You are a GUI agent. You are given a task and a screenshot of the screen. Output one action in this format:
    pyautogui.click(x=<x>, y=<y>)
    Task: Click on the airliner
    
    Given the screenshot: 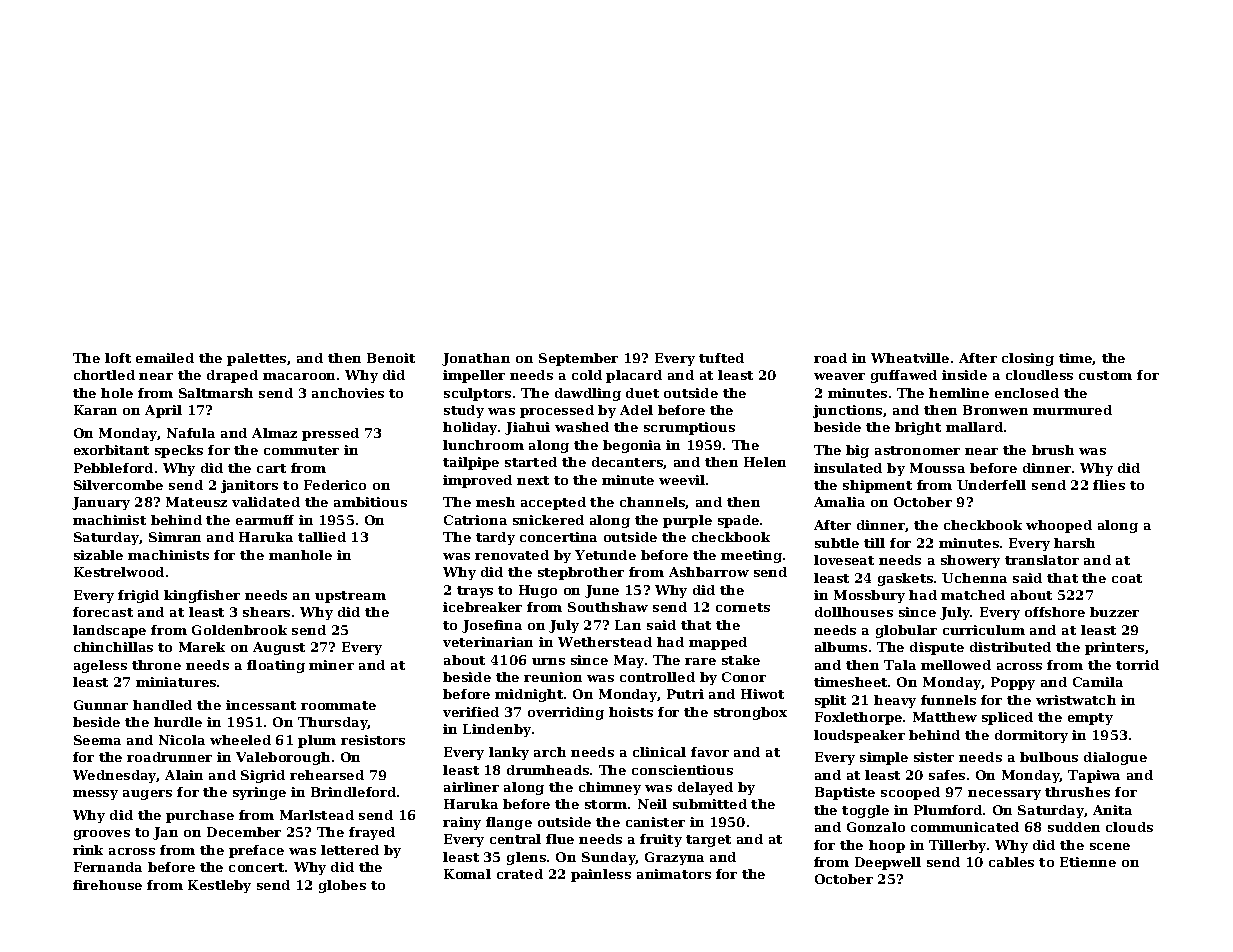 What is the action you would take?
    pyautogui.click(x=471, y=787)
